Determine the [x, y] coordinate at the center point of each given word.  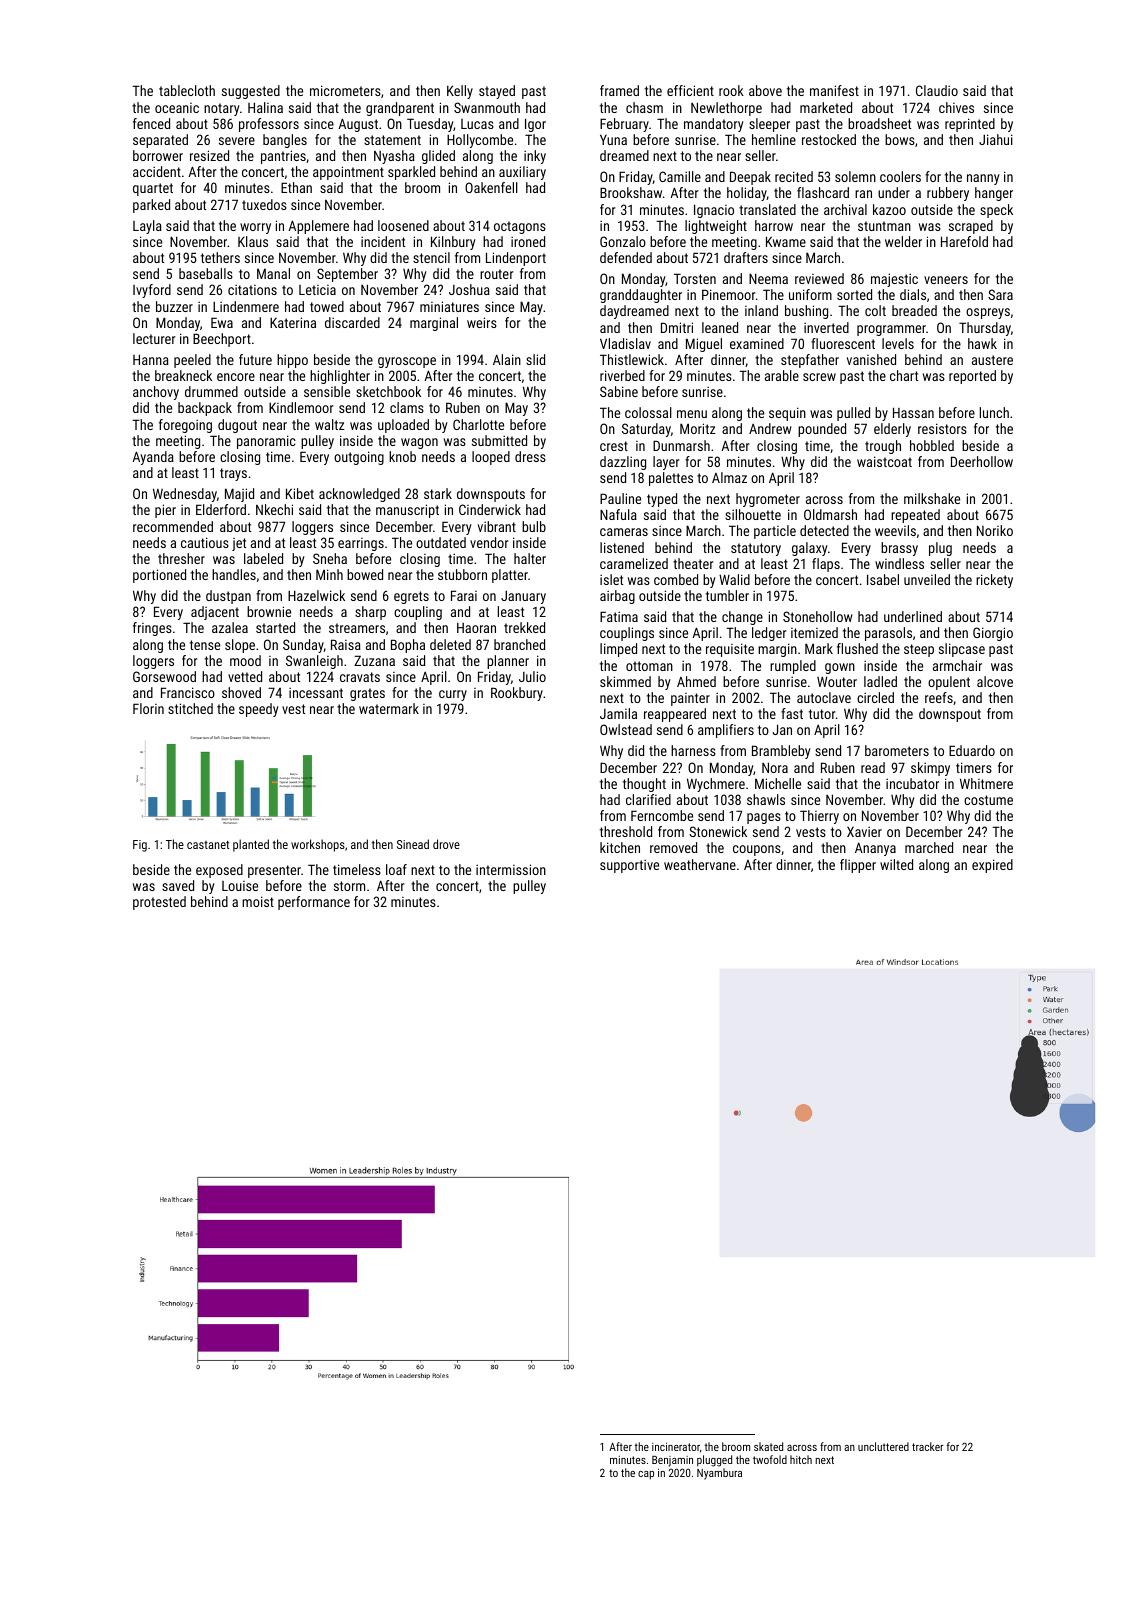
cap [646, 1475]
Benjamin [672, 1461]
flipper [858, 866]
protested [159, 903]
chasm [644, 107]
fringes [152, 629]
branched [519, 644]
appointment [348, 173]
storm [349, 886]
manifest [834, 90]
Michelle [778, 783]
